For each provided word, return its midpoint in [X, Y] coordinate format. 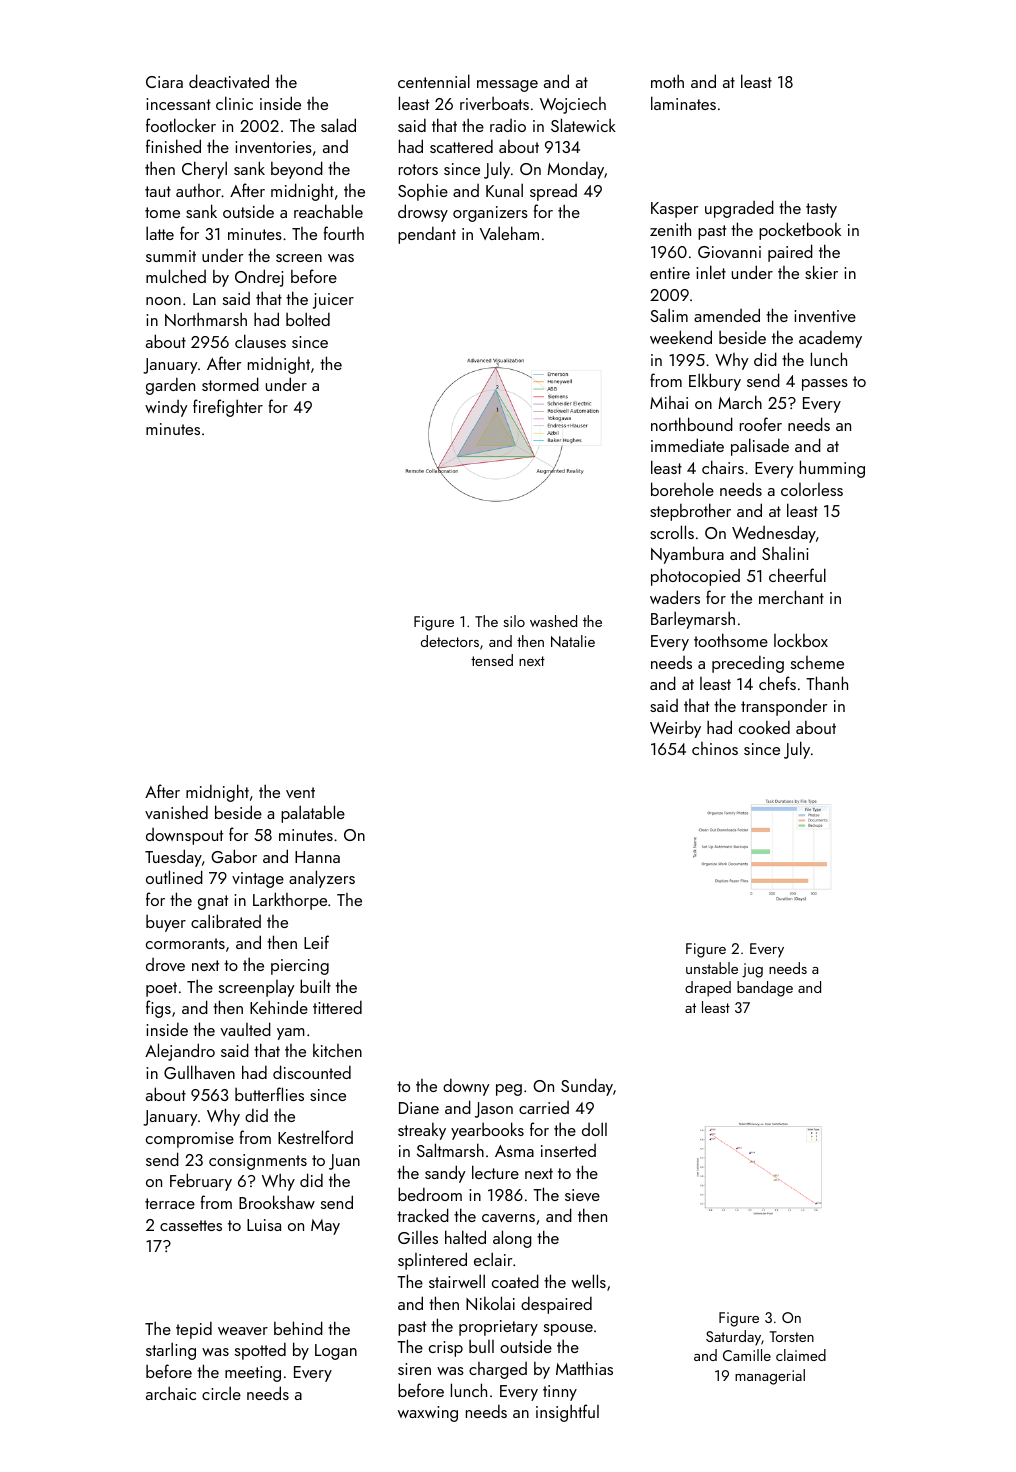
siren [414, 1369]
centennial [434, 81]
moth [667, 81]
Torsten [791, 1336]
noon [163, 301]
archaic [171, 1393]
